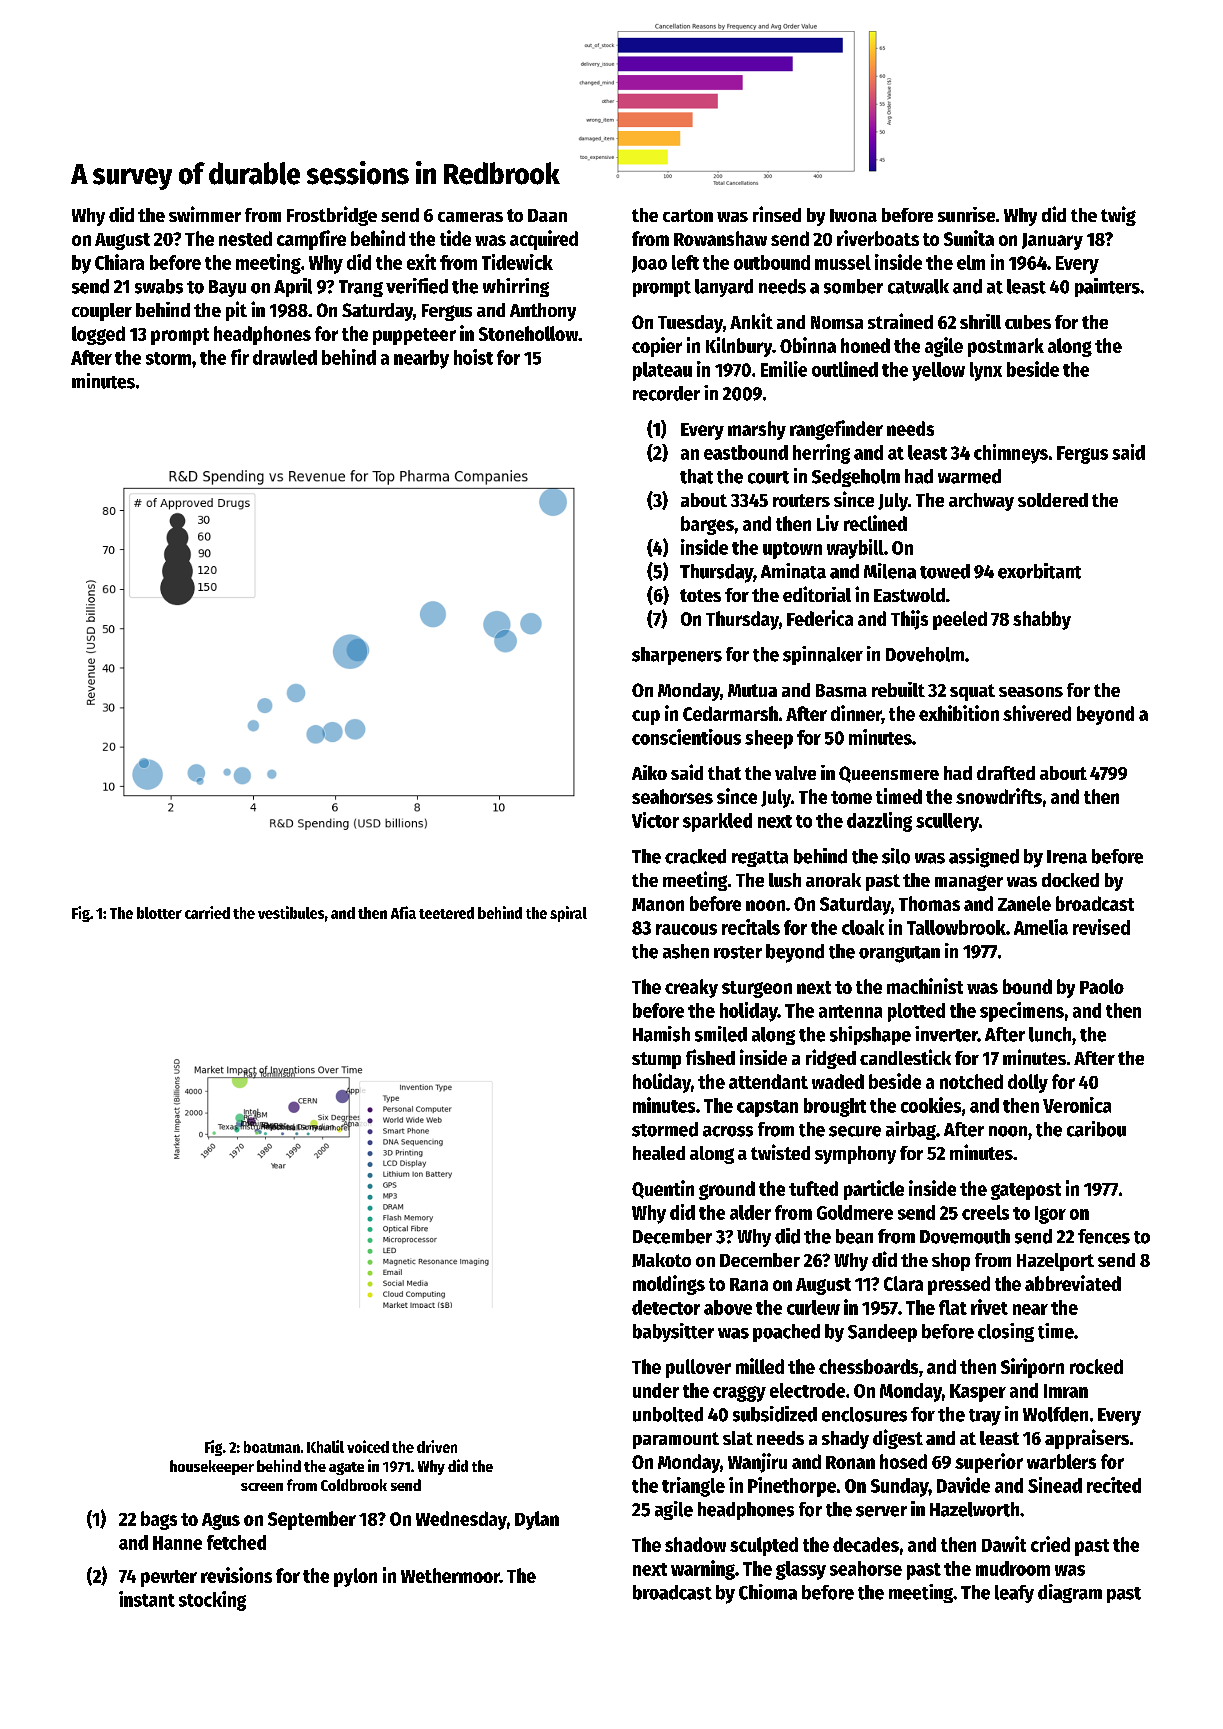 This screenshot has height=1729, width=1223. I want to click on housekeeper, so click(212, 1467).
